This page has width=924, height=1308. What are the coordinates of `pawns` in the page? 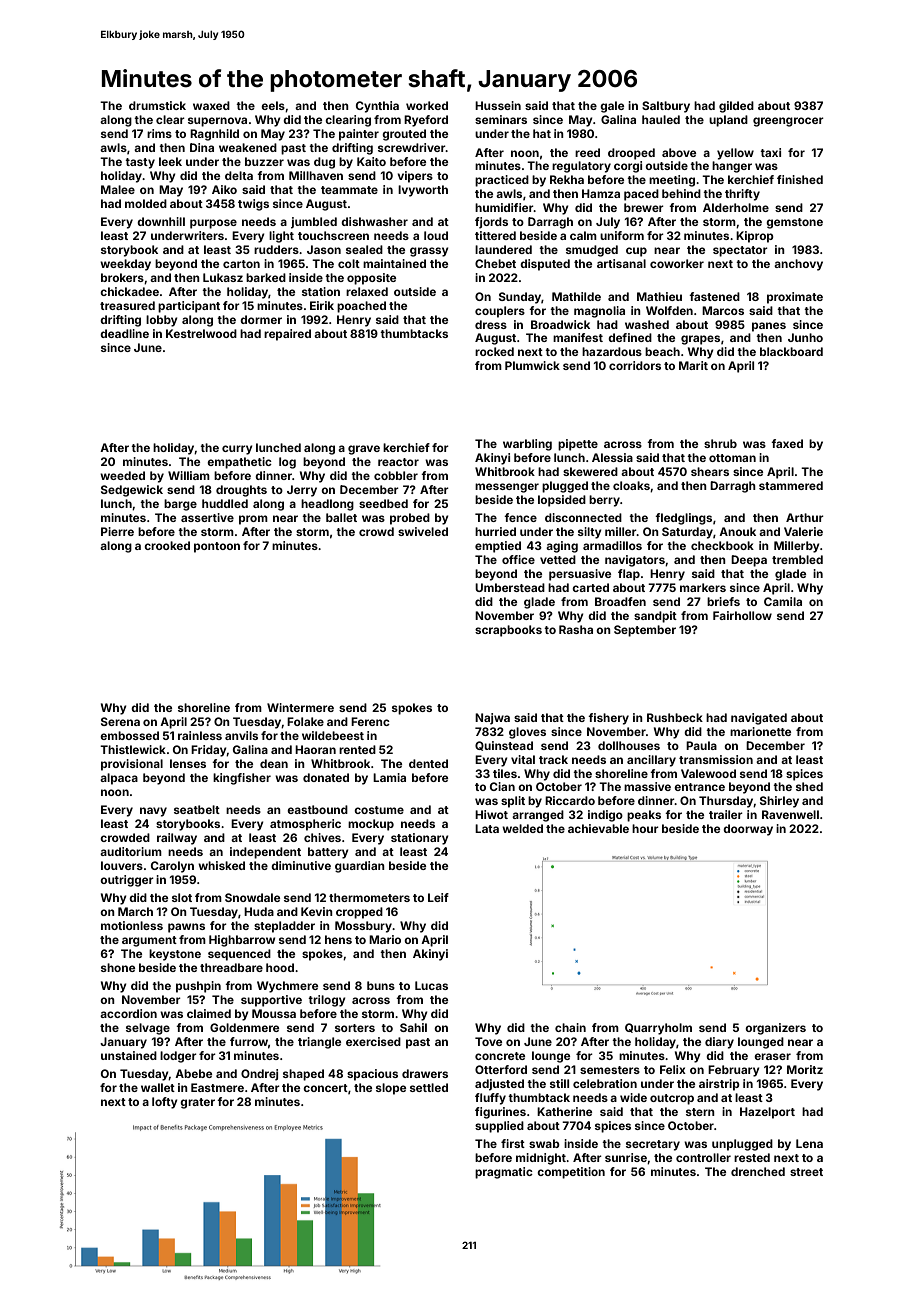 It's located at (186, 928).
